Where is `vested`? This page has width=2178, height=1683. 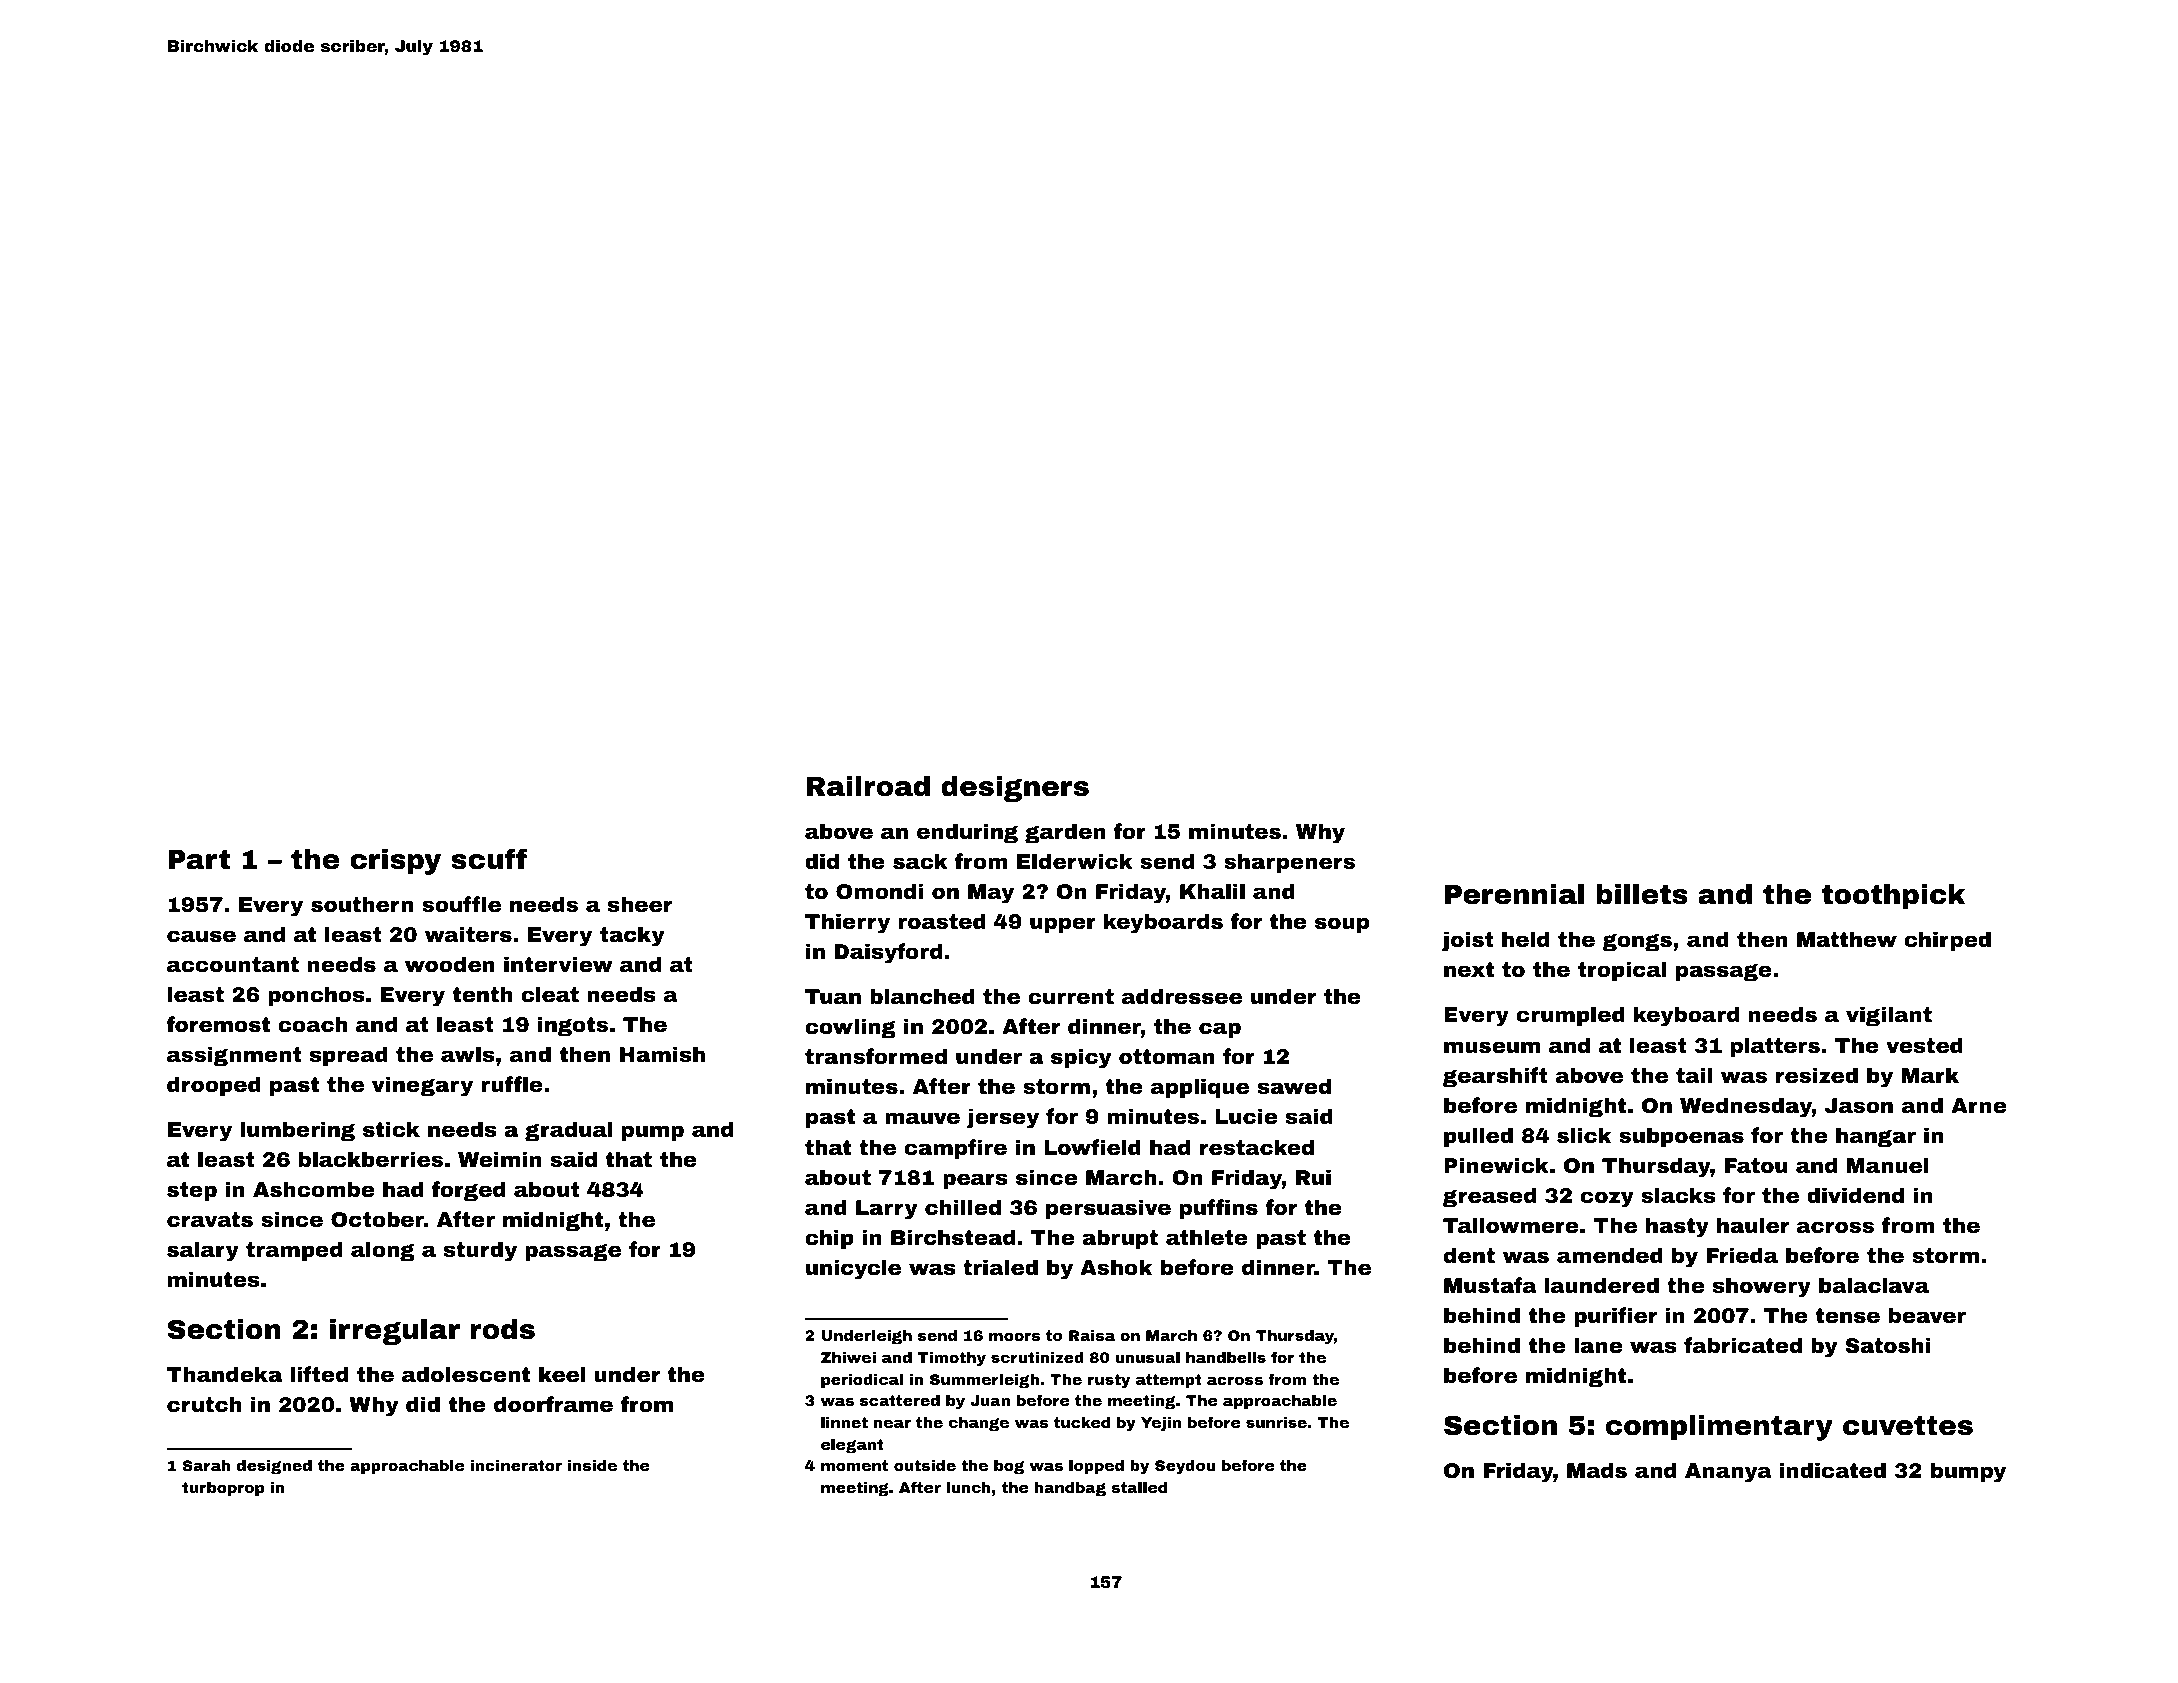 vested is located at coordinates (1924, 1045).
